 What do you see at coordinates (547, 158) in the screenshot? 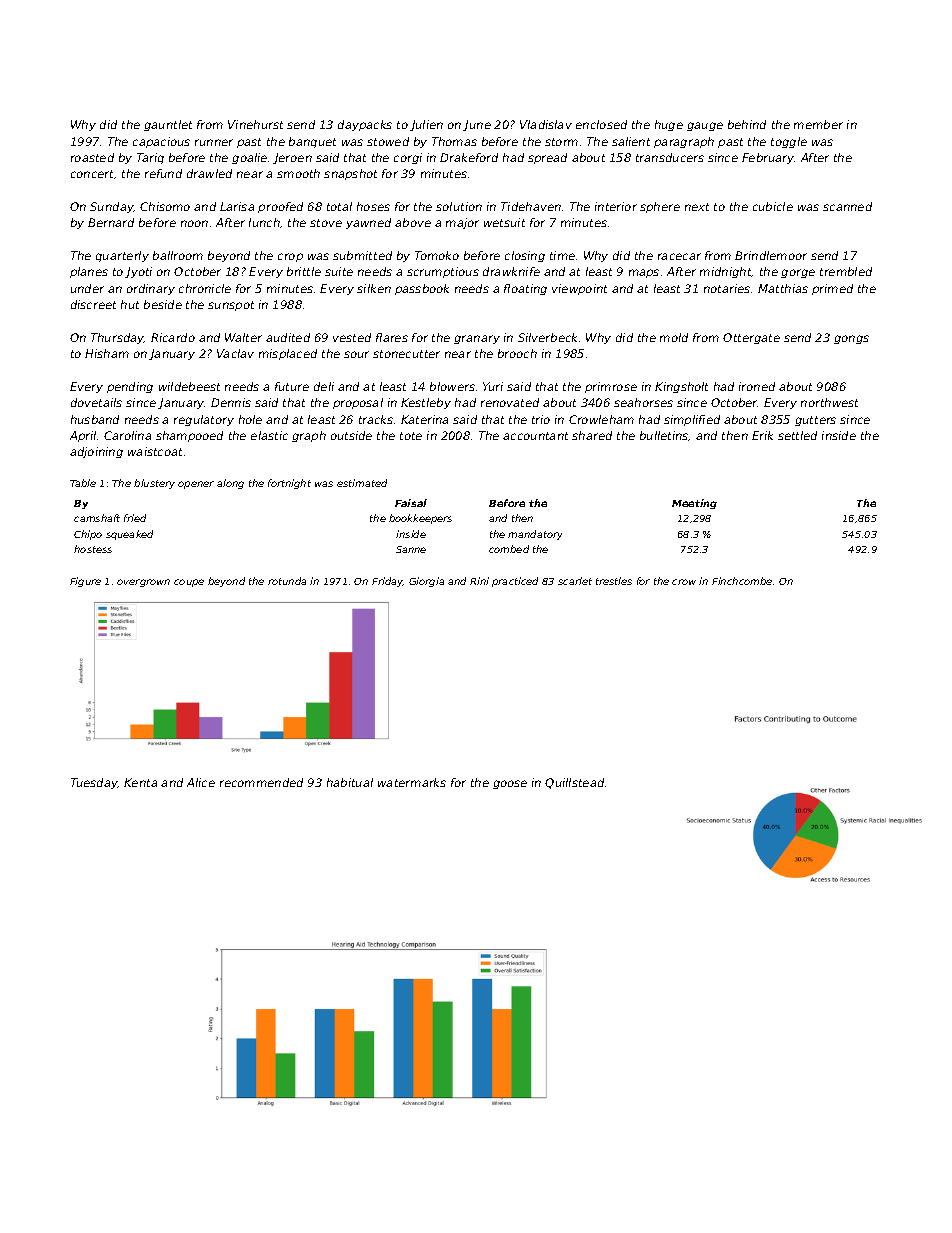
I see `spread` at bounding box center [547, 158].
